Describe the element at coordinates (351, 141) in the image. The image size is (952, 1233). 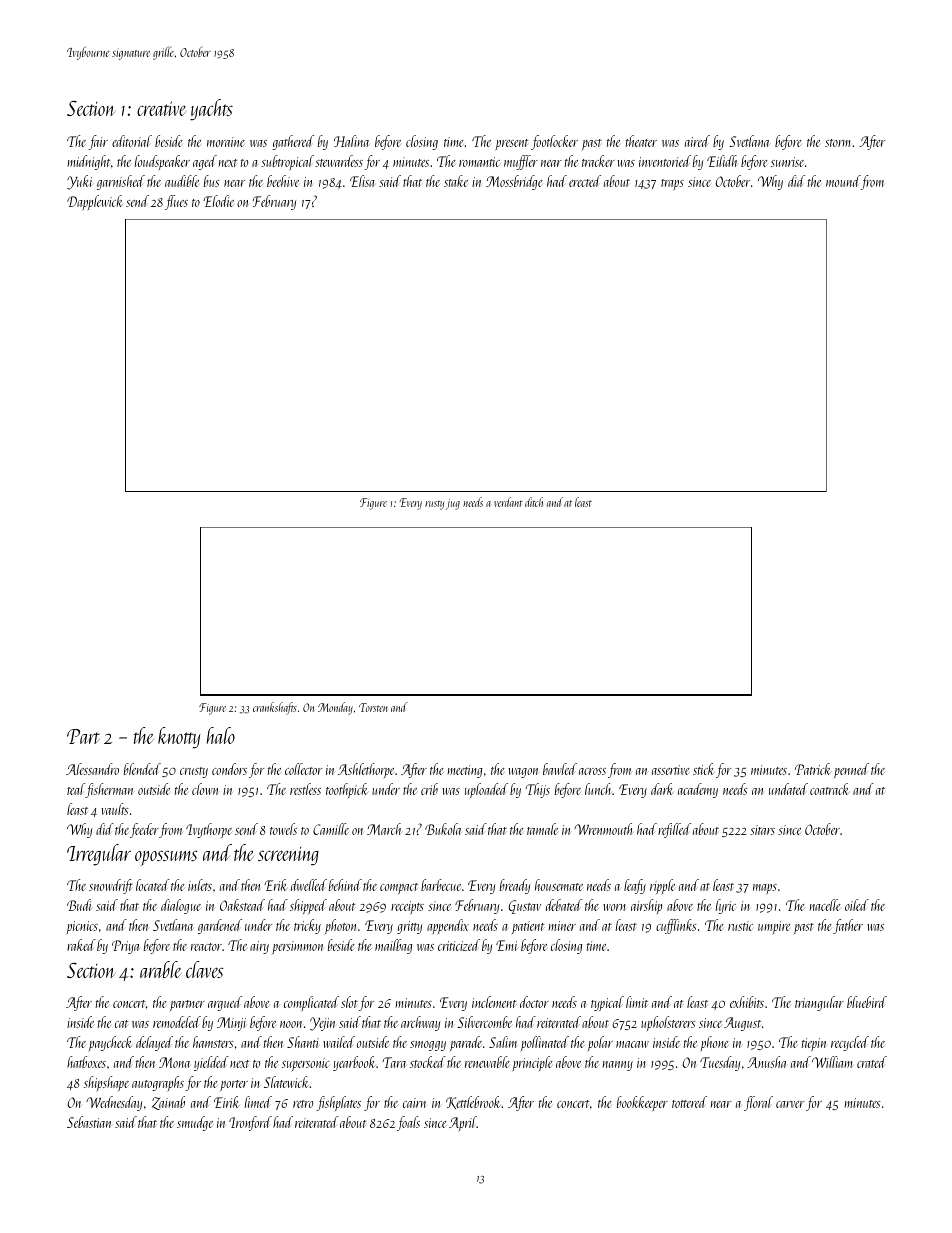
I see `Halina` at that location.
